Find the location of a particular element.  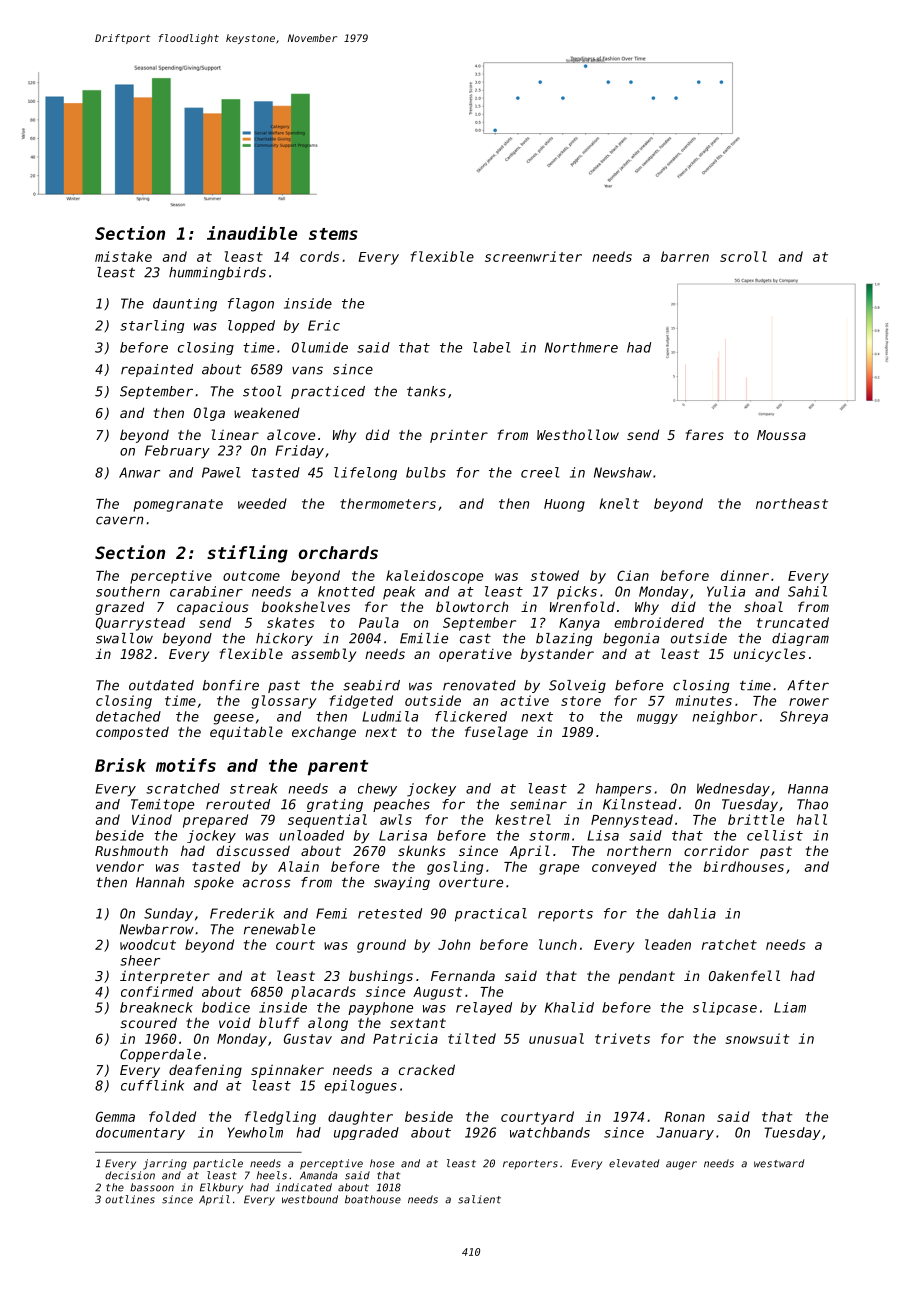

outlines is located at coordinates (130, 1199).
